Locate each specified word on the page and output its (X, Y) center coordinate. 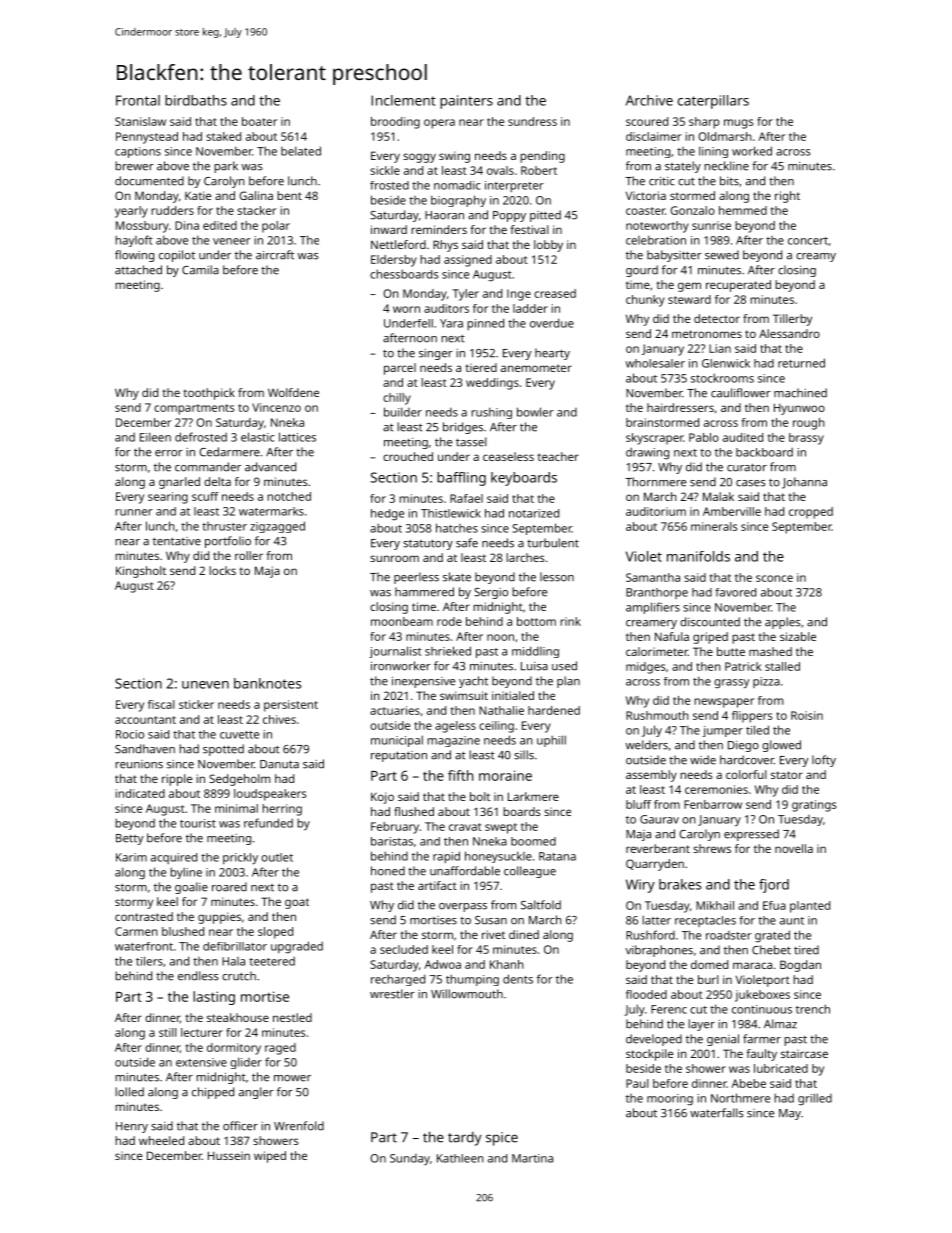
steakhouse (238, 1017)
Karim (131, 857)
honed (388, 871)
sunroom (394, 558)
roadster (729, 935)
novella (794, 848)
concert (808, 241)
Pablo (704, 437)
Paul (637, 1083)
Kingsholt (141, 572)
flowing (134, 256)
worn (406, 309)
